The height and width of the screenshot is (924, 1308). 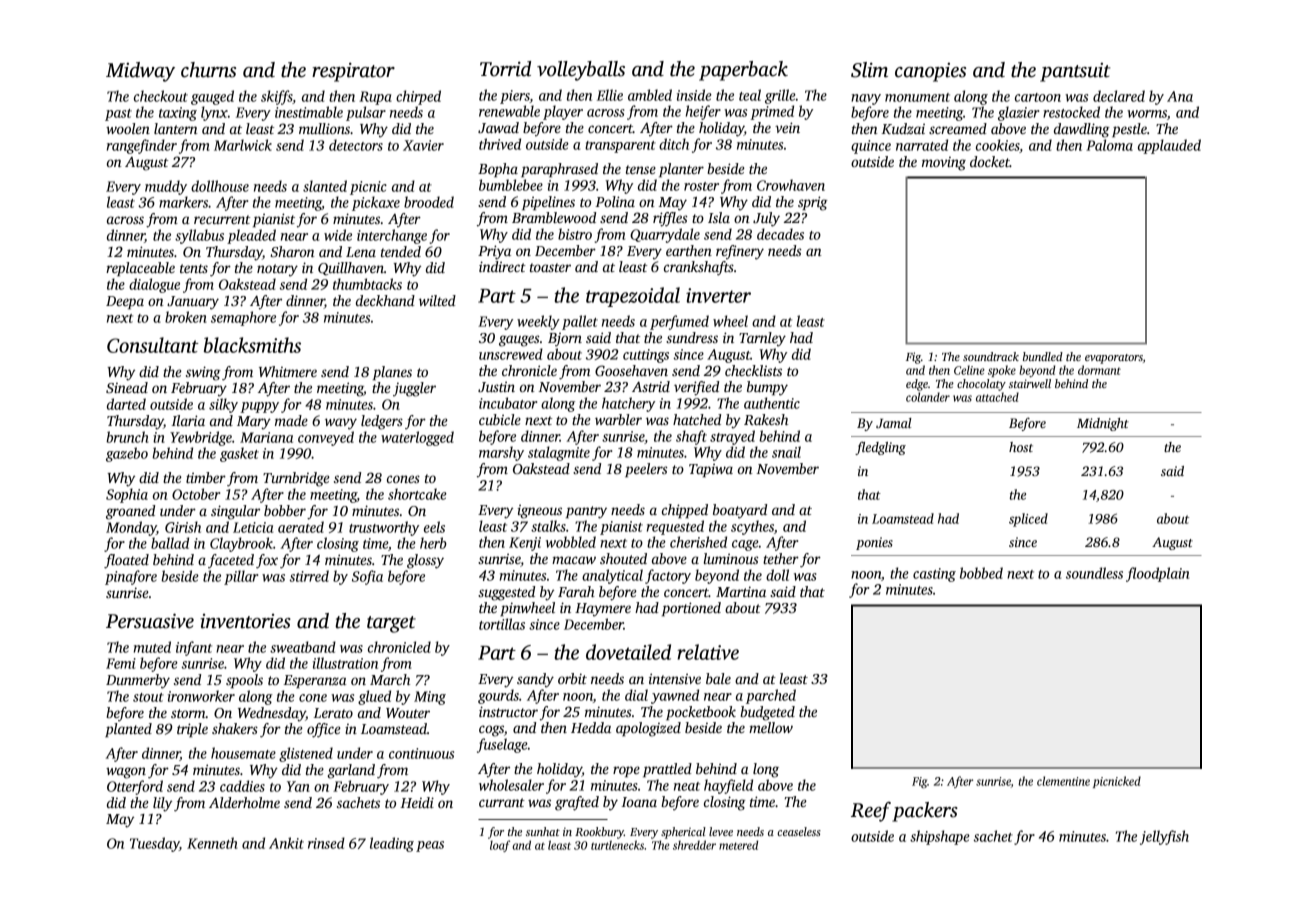 What do you see at coordinates (243, 318) in the screenshot?
I see `semaphore` at bounding box center [243, 318].
